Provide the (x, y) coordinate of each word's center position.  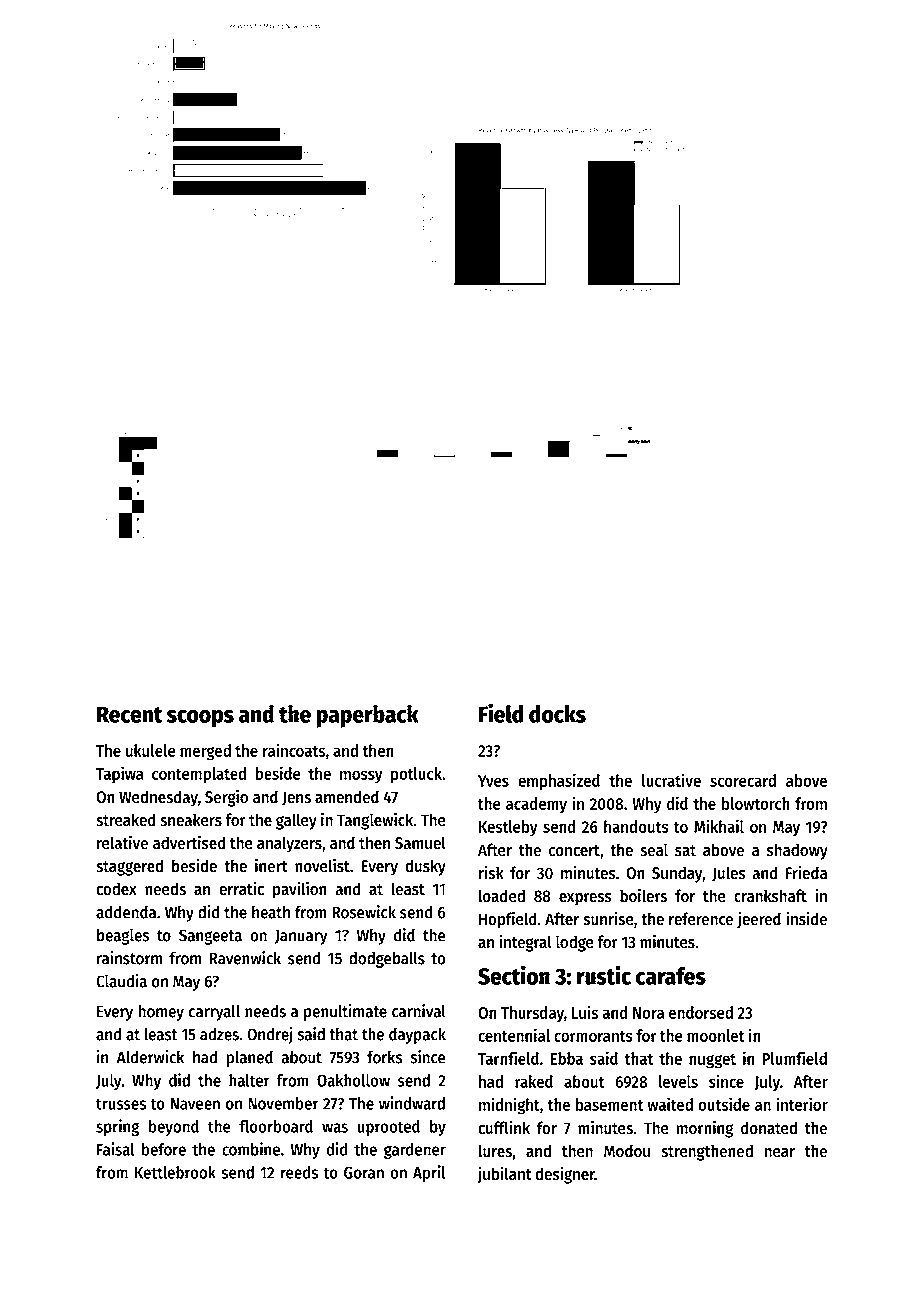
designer (565, 1175)
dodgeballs (387, 959)
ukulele (151, 750)
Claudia (121, 981)
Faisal (116, 1149)
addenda (126, 912)
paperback (367, 716)
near (779, 1152)
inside (806, 918)
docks (557, 714)
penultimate (345, 1012)
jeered (759, 920)
